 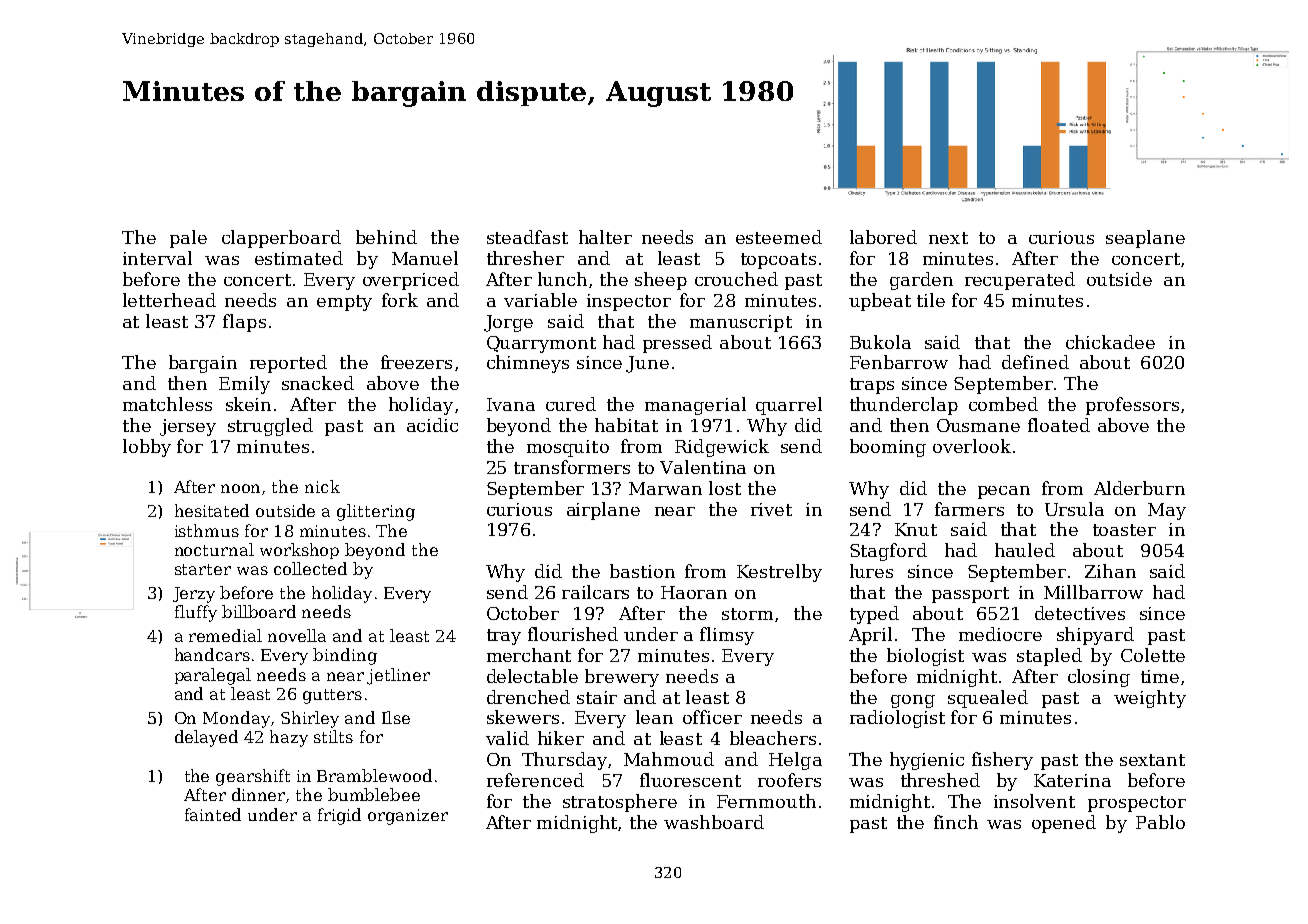 What do you see at coordinates (213, 676) in the screenshot?
I see `paralegal` at bounding box center [213, 676].
